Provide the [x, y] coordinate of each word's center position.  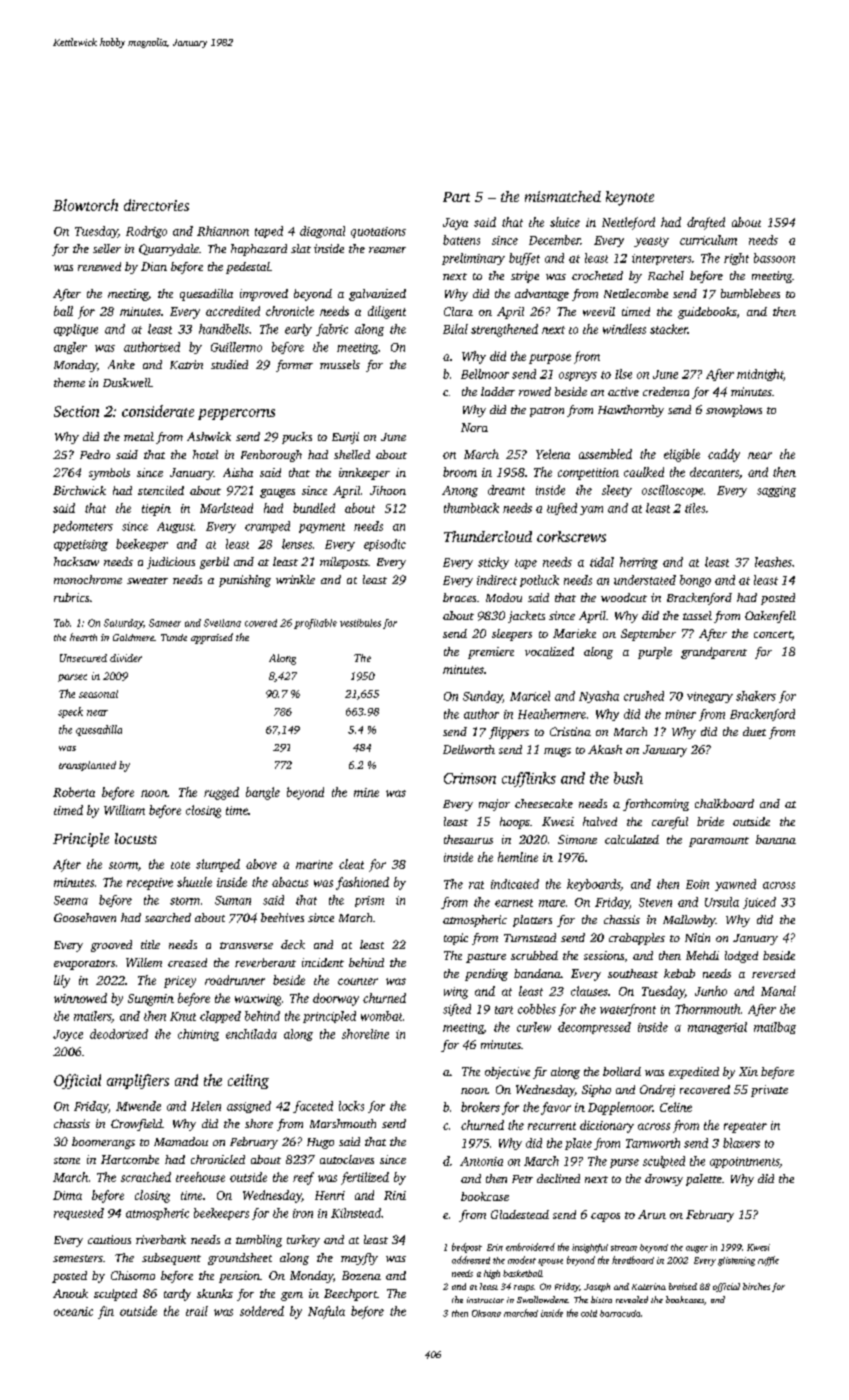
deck [293, 944]
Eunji [345, 438]
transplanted [87, 766]
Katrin [186, 364]
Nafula [326, 1312]
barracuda [620, 1313]
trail [197, 1311]
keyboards [594, 885]
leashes [773, 562]
